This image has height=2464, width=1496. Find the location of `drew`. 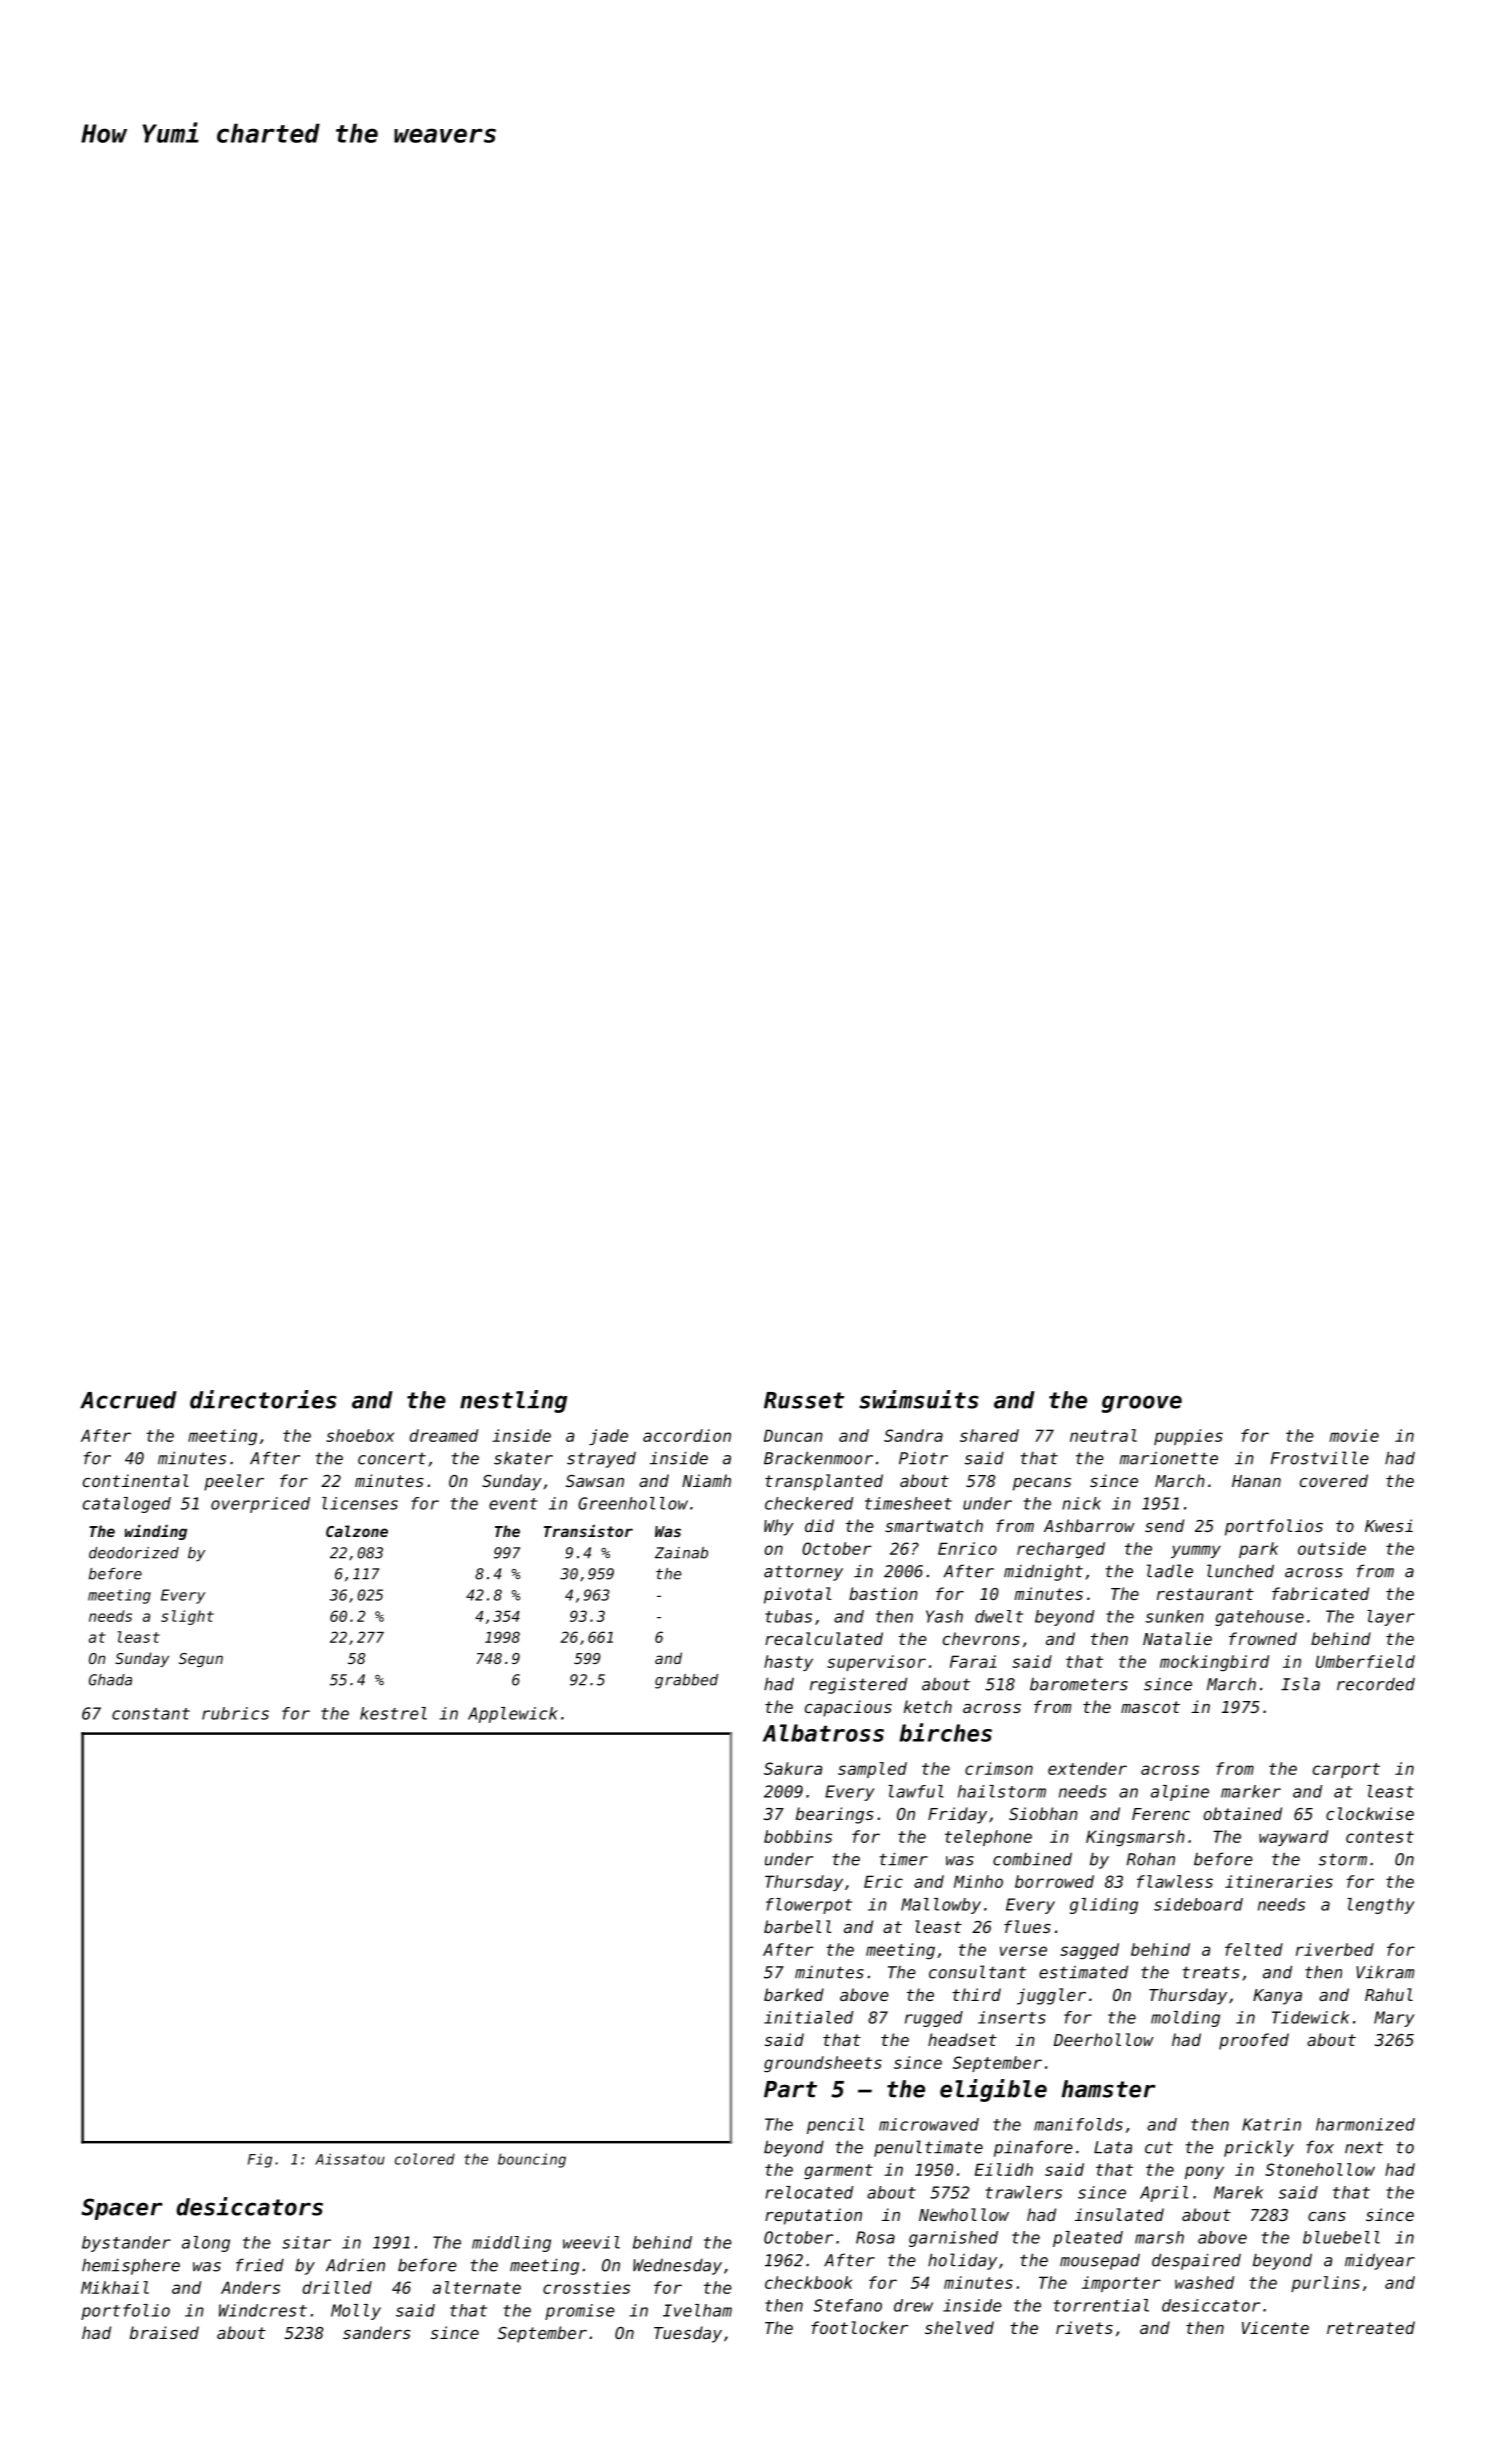

drew is located at coordinates (913, 2305).
